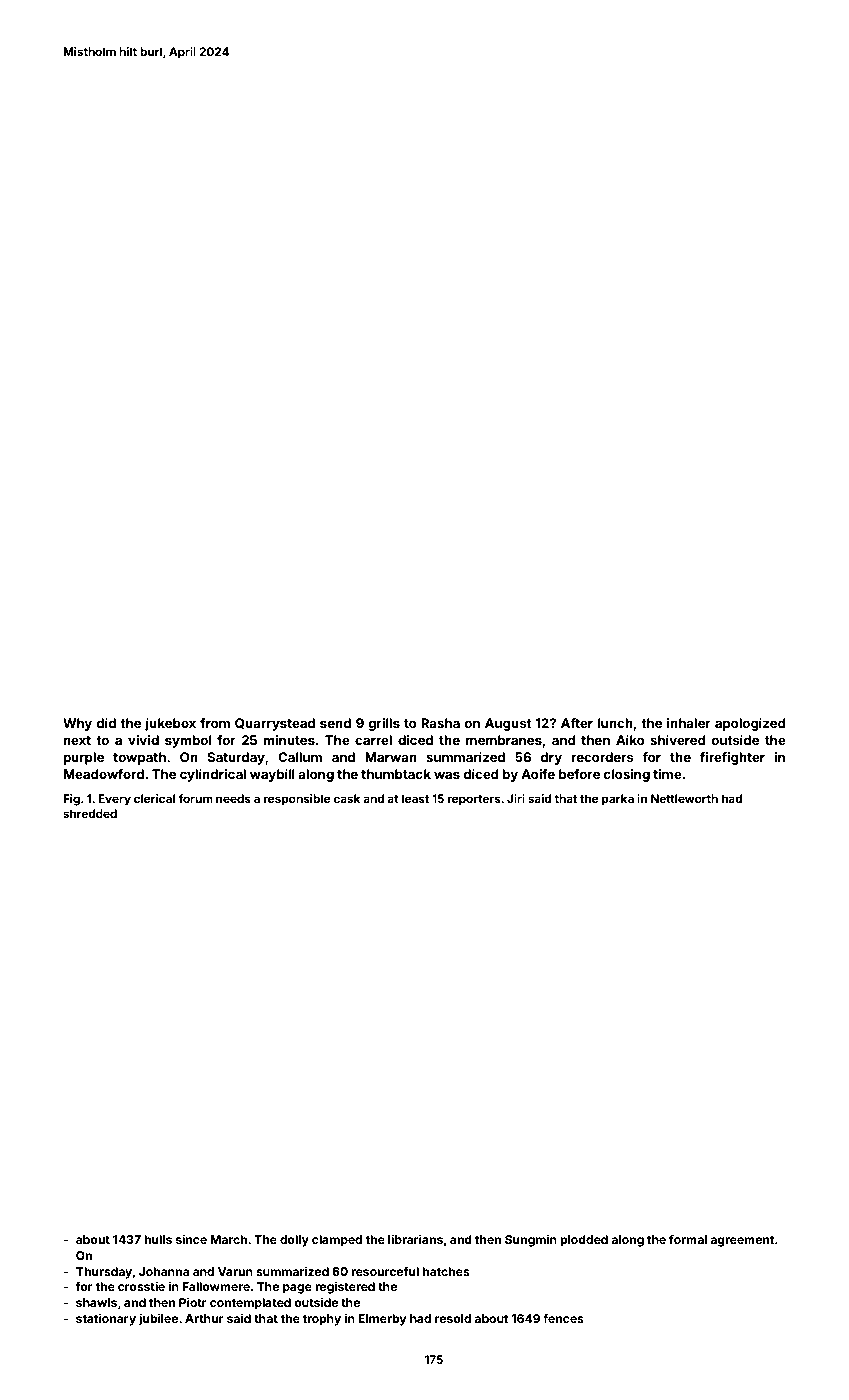  Describe the element at coordinates (563, 1318) in the screenshot. I see `fences` at that location.
